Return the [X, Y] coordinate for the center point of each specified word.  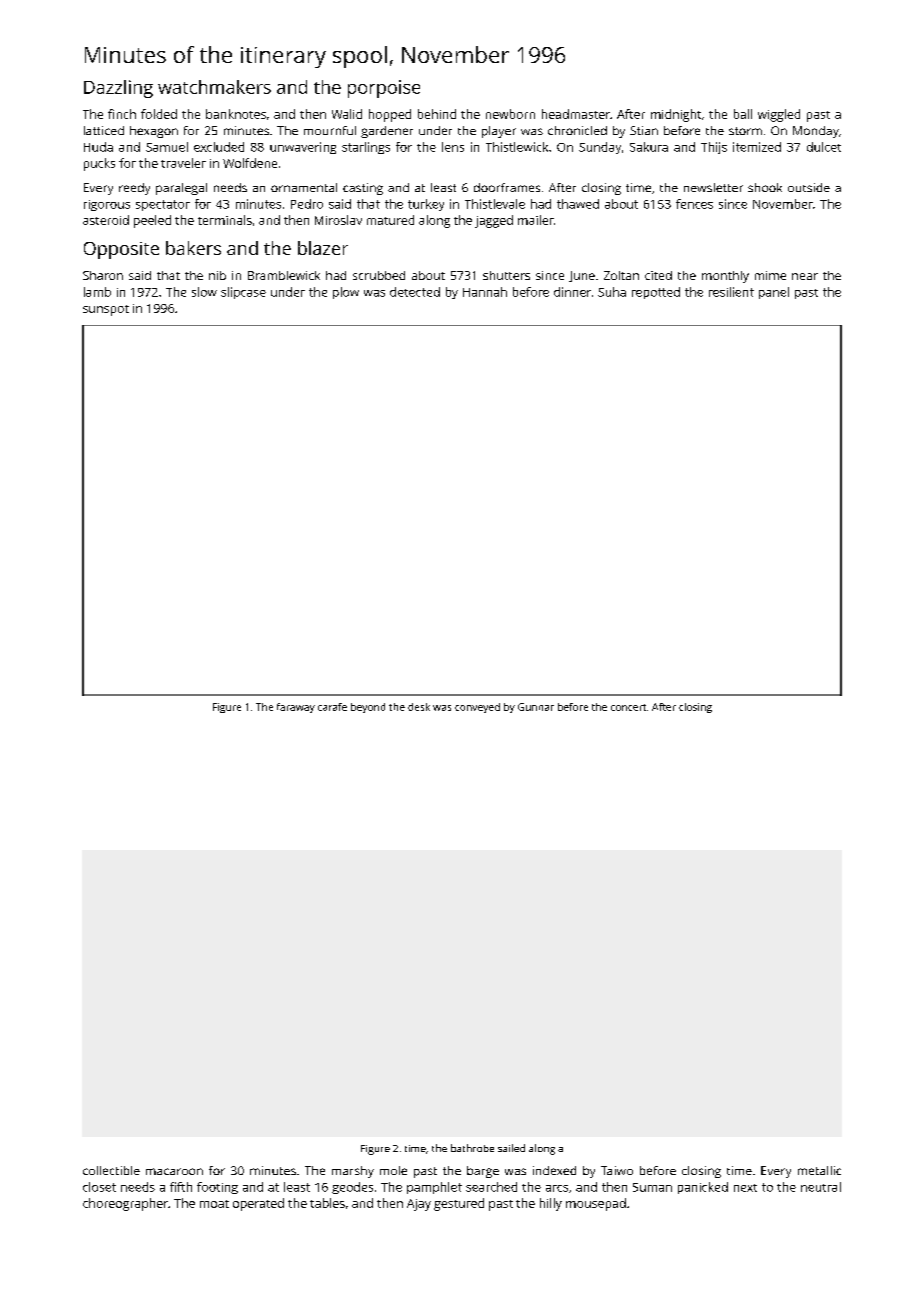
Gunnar [536, 707]
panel [774, 293]
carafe [332, 707]
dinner [572, 292]
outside [809, 187]
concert [628, 707]
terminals [225, 220]
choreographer [125, 1204]
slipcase [243, 293]
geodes [352, 1188]
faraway [296, 708]
